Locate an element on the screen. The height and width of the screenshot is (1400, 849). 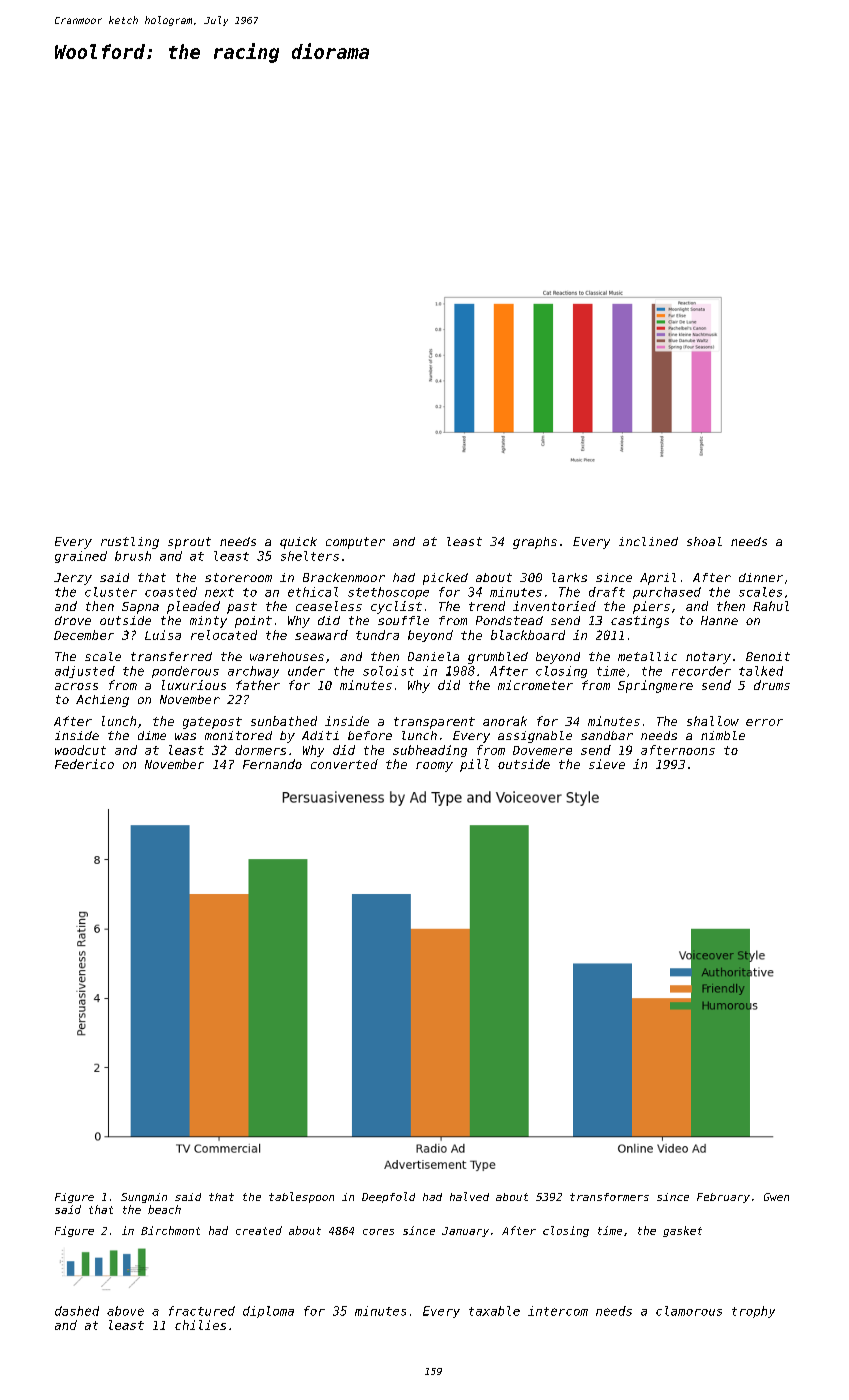
Gwen is located at coordinates (776, 1197).
